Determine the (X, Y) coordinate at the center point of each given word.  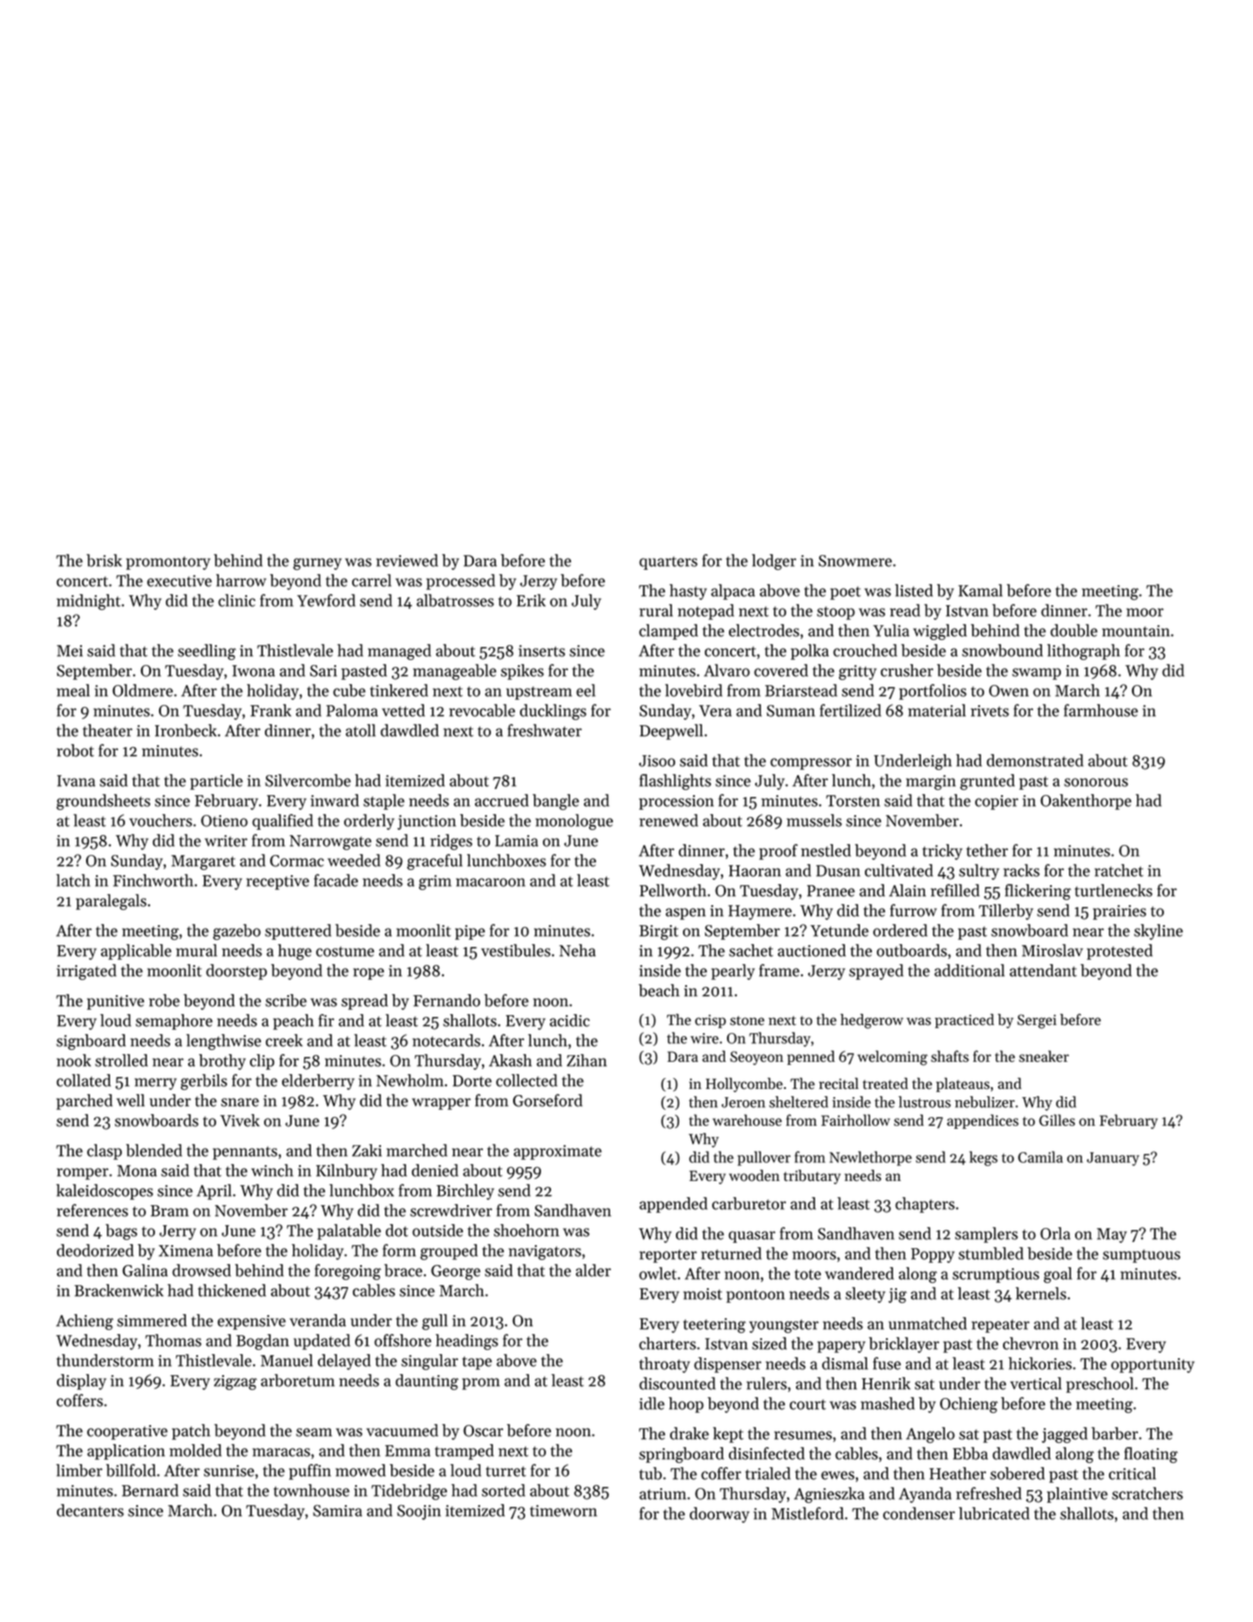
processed (460, 582)
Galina (145, 1270)
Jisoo (657, 761)
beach (659, 990)
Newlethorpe (870, 1158)
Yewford (326, 600)
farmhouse (1101, 710)
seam (314, 1432)
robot (75, 750)
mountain (1136, 631)
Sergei (1036, 1021)
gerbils (204, 1082)
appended (673, 1205)
